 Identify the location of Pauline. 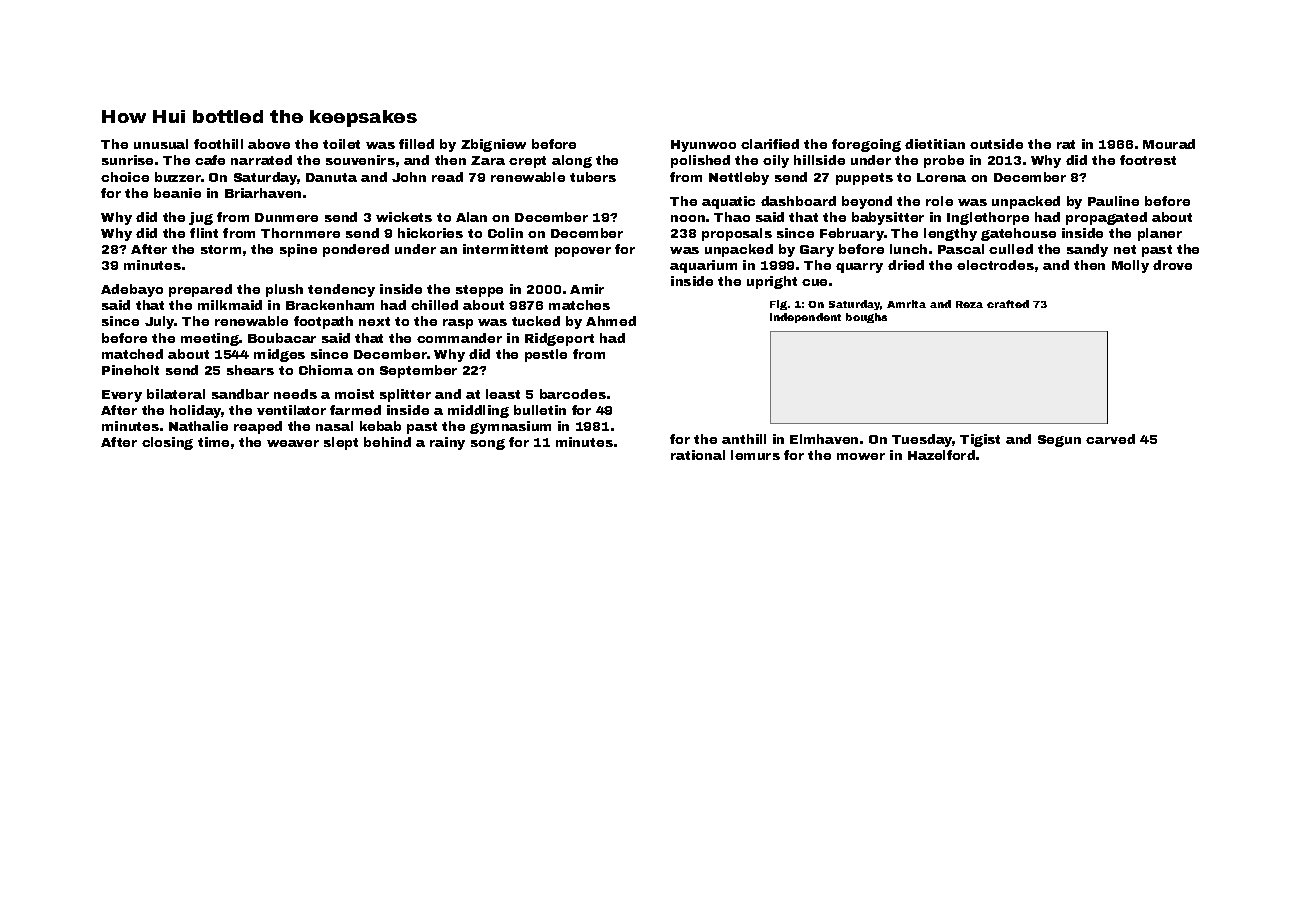
(1113, 201).
